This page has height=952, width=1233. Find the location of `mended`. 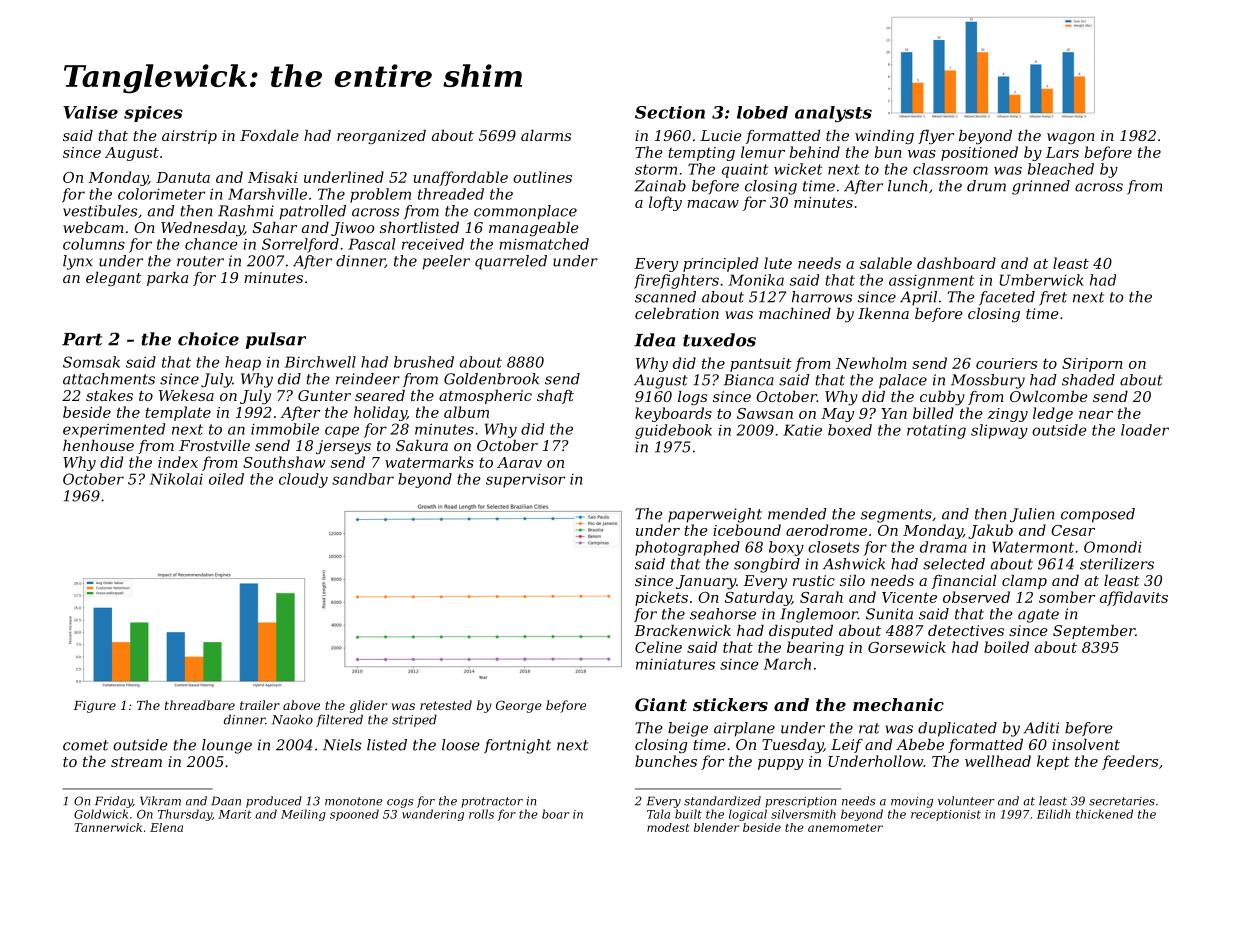

mended is located at coordinates (797, 514).
